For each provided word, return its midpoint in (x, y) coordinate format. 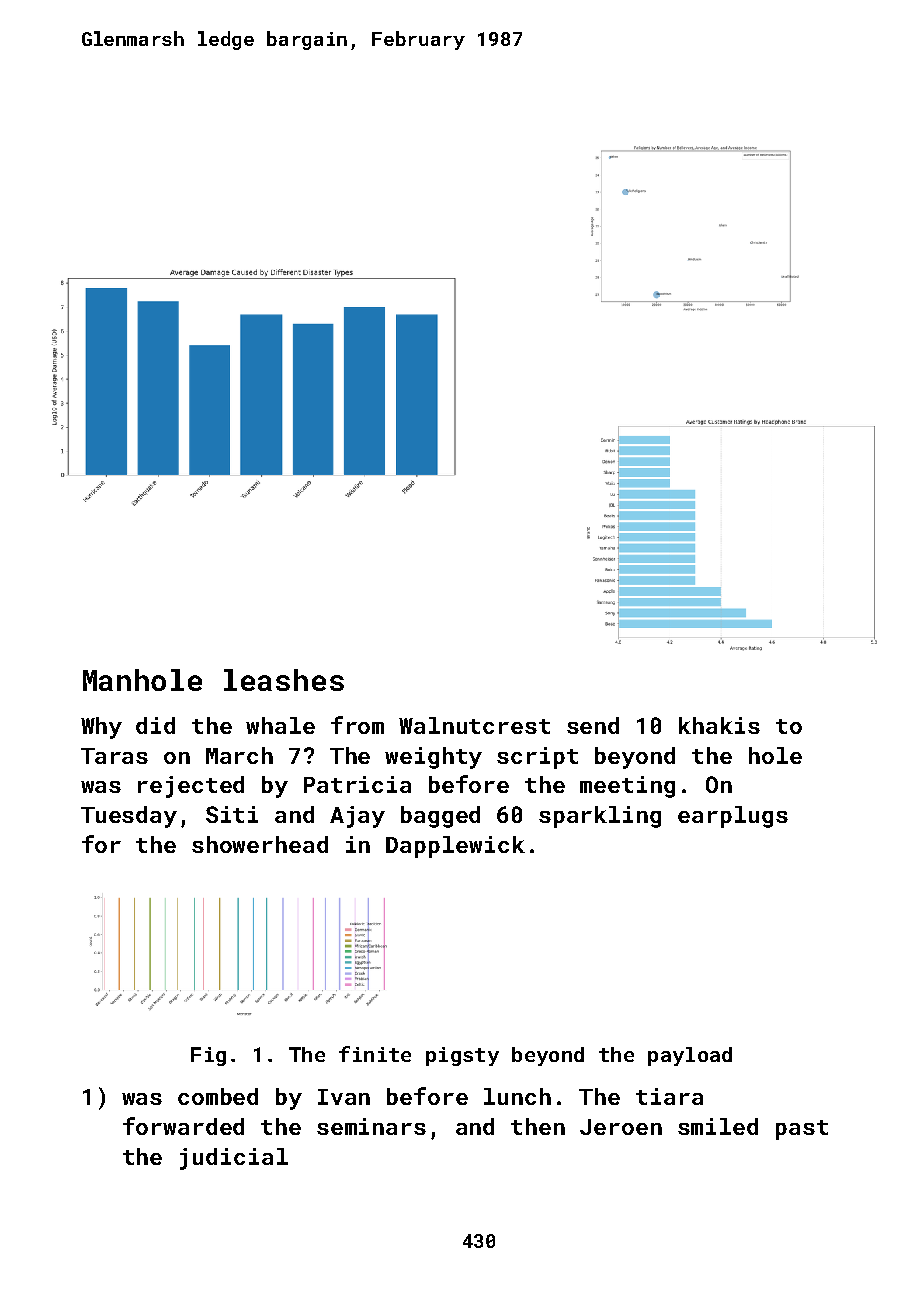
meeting (627, 787)
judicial (234, 1159)
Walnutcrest (474, 725)
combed (218, 1096)
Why (101, 728)
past (802, 1130)
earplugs (733, 817)
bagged (440, 817)
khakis (719, 725)
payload (690, 1056)
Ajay (357, 817)
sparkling (600, 817)
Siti (232, 814)
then (538, 1126)
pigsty (462, 1056)
